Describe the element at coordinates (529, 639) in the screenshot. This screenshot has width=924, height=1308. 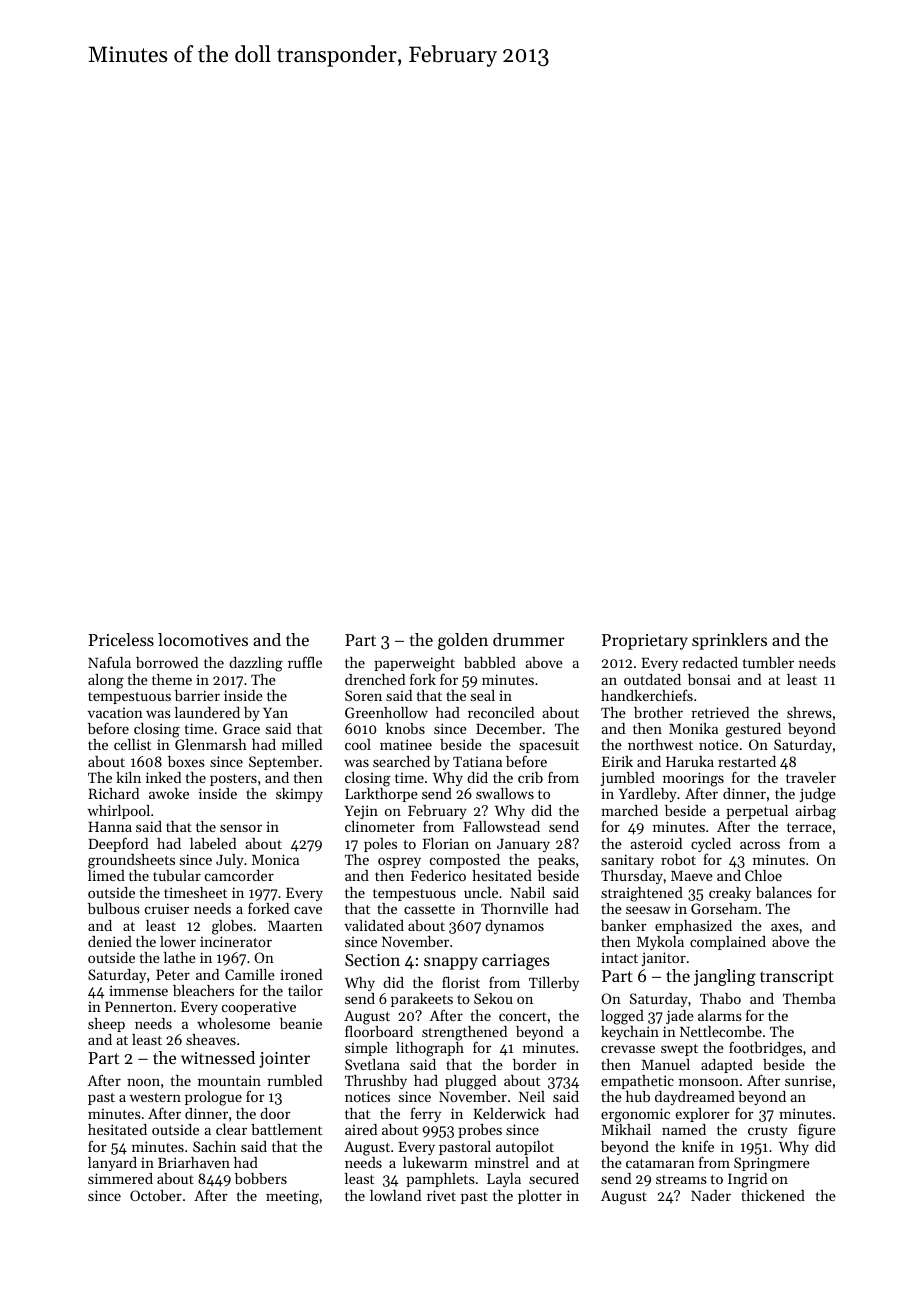
I see `drummer` at that location.
